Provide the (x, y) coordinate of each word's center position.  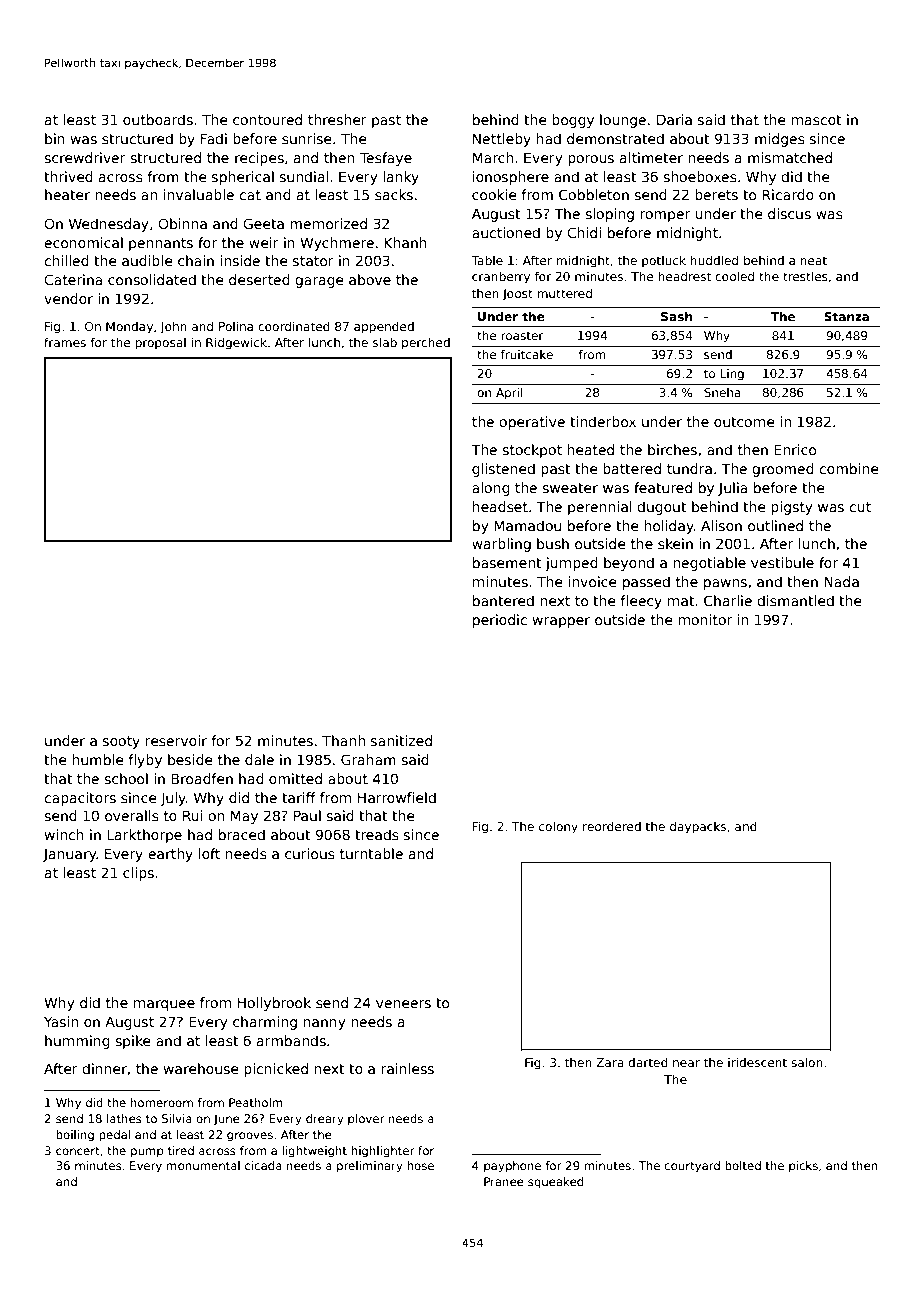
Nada (841, 581)
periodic (500, 621)
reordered (612, 826)
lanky (401, 178)
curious (310, 853)
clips (138, 874)
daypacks (698, 827)
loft (209, 853)
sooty (121, 742)
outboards (158, 119)
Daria (674, 119)
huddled (714, 260)
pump (147, 1153)
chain (196, 260)
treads (377, 834)
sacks (394, 194)
